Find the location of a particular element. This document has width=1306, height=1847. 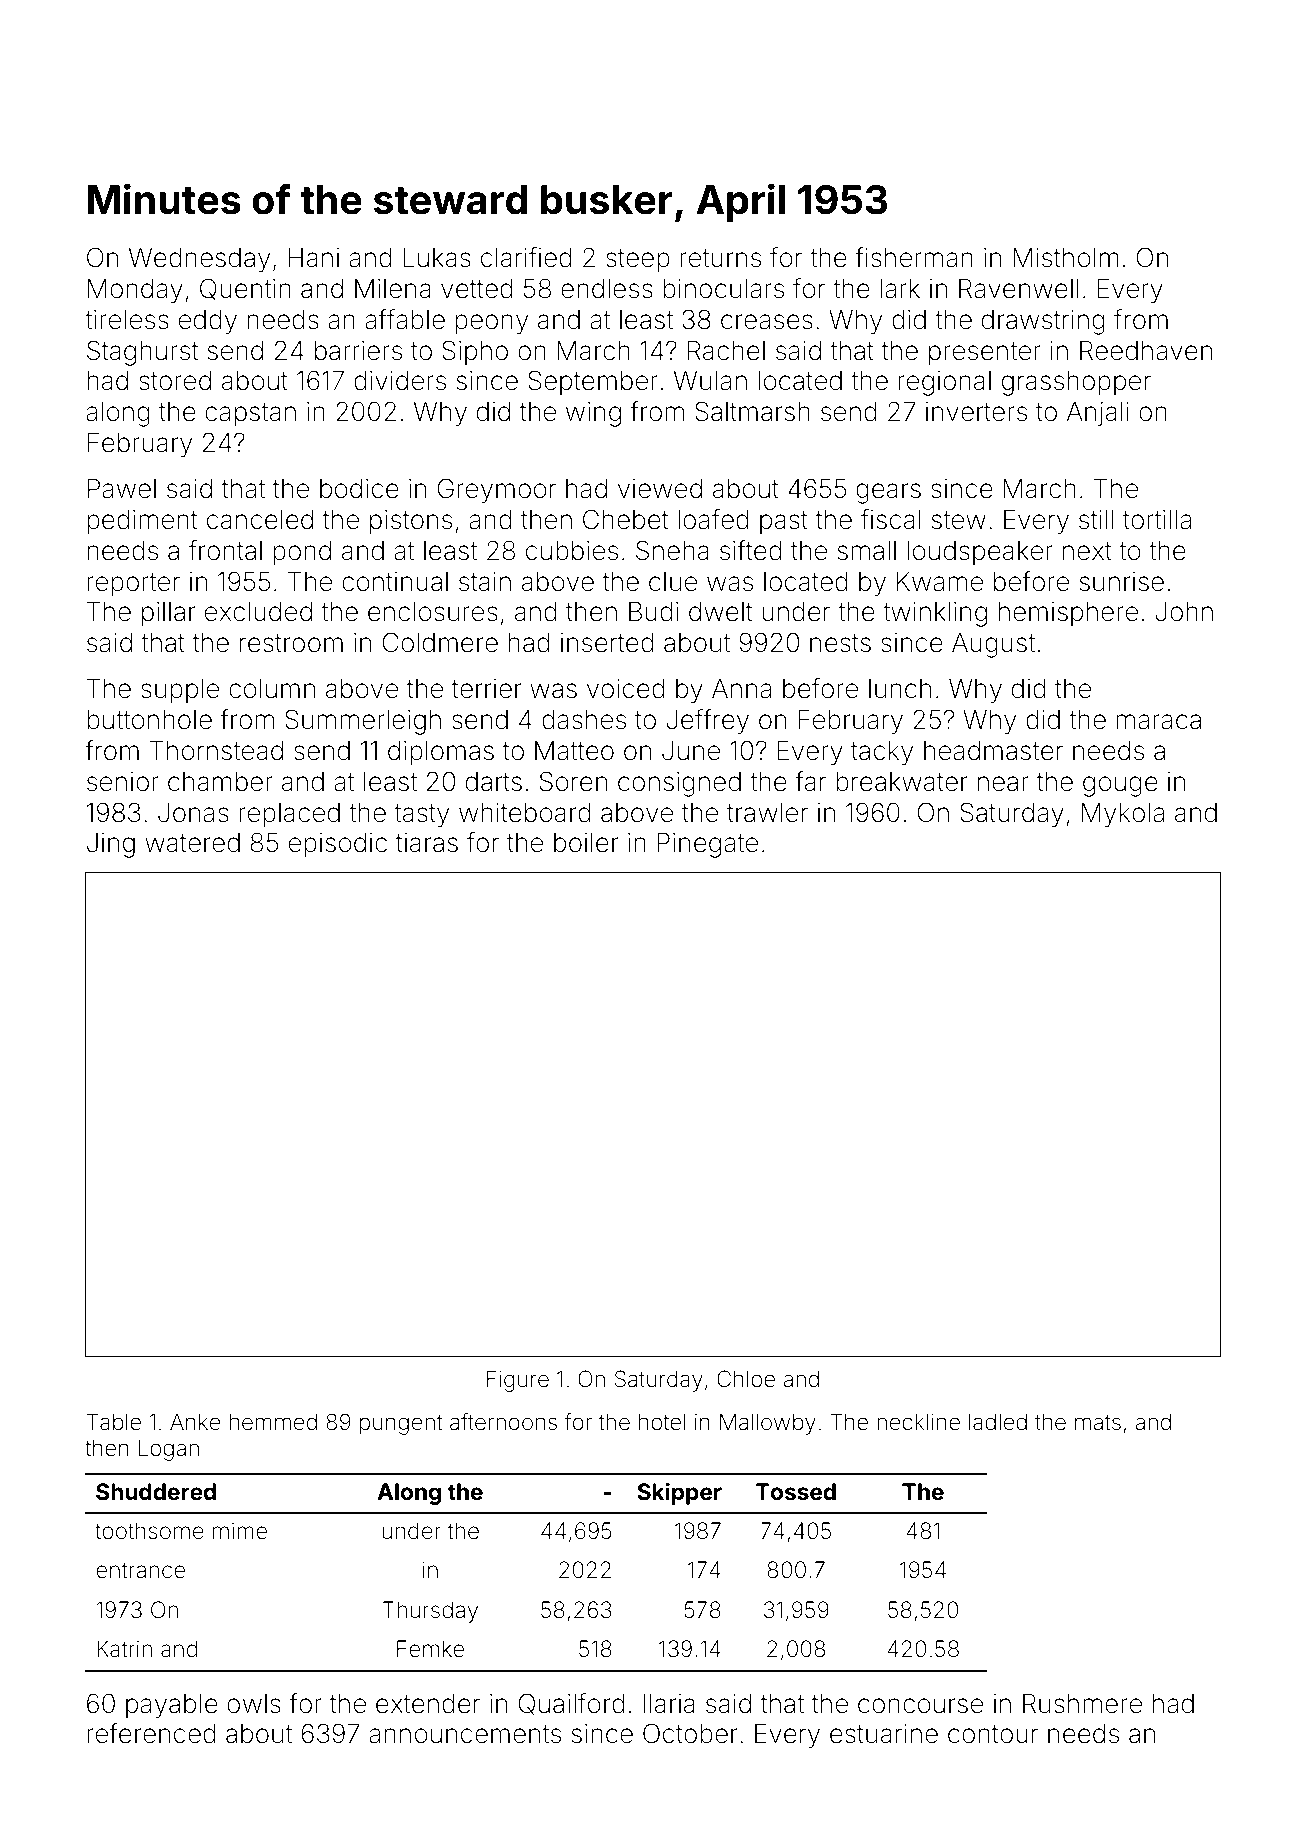

Figure is located at coordinates (518, 1381).
